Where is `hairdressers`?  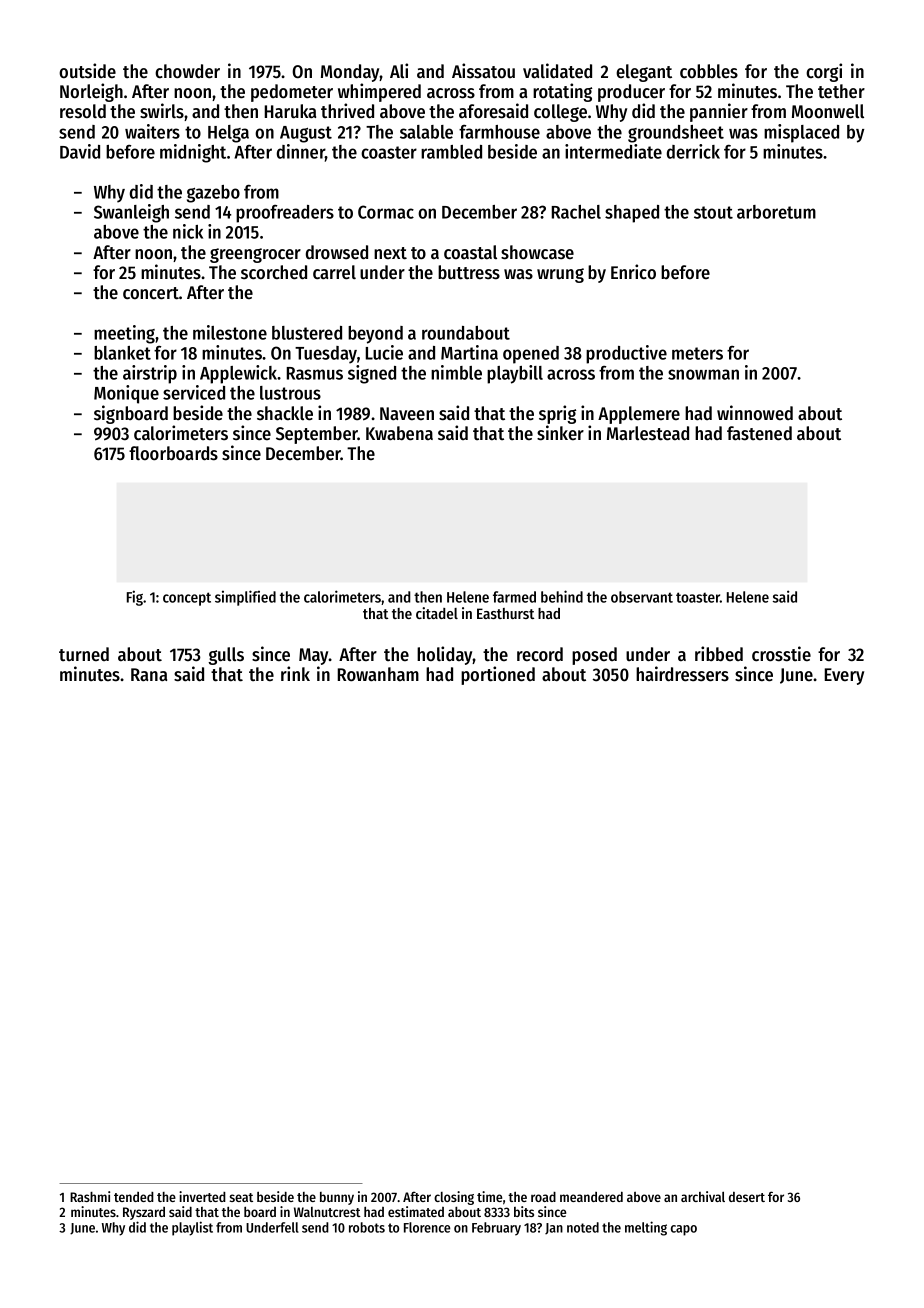
hairdressers is located at coordinates (682, 674).
